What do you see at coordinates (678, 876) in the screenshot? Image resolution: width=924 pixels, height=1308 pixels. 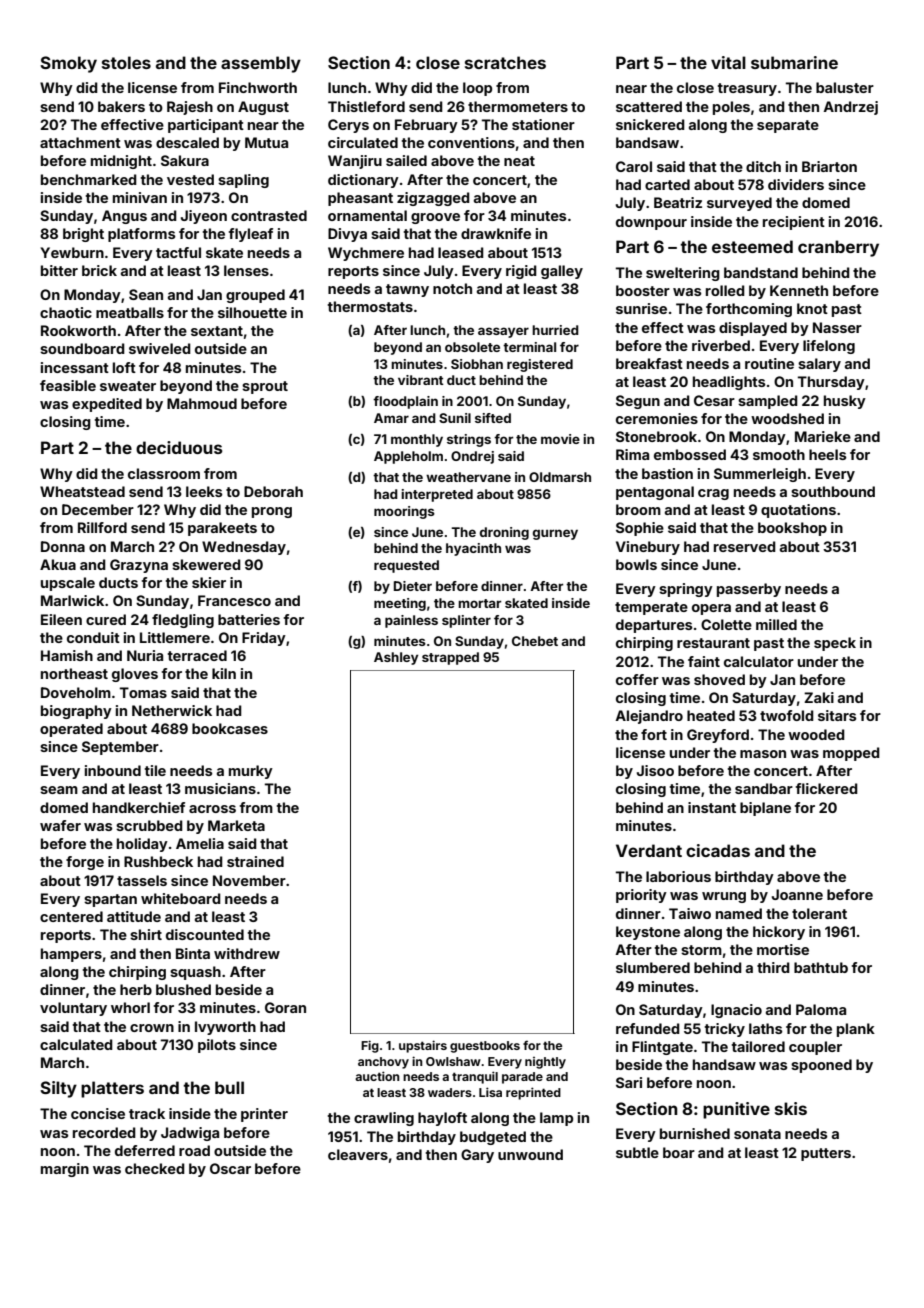 I see `laborious` at bounding box center [678, 876].
